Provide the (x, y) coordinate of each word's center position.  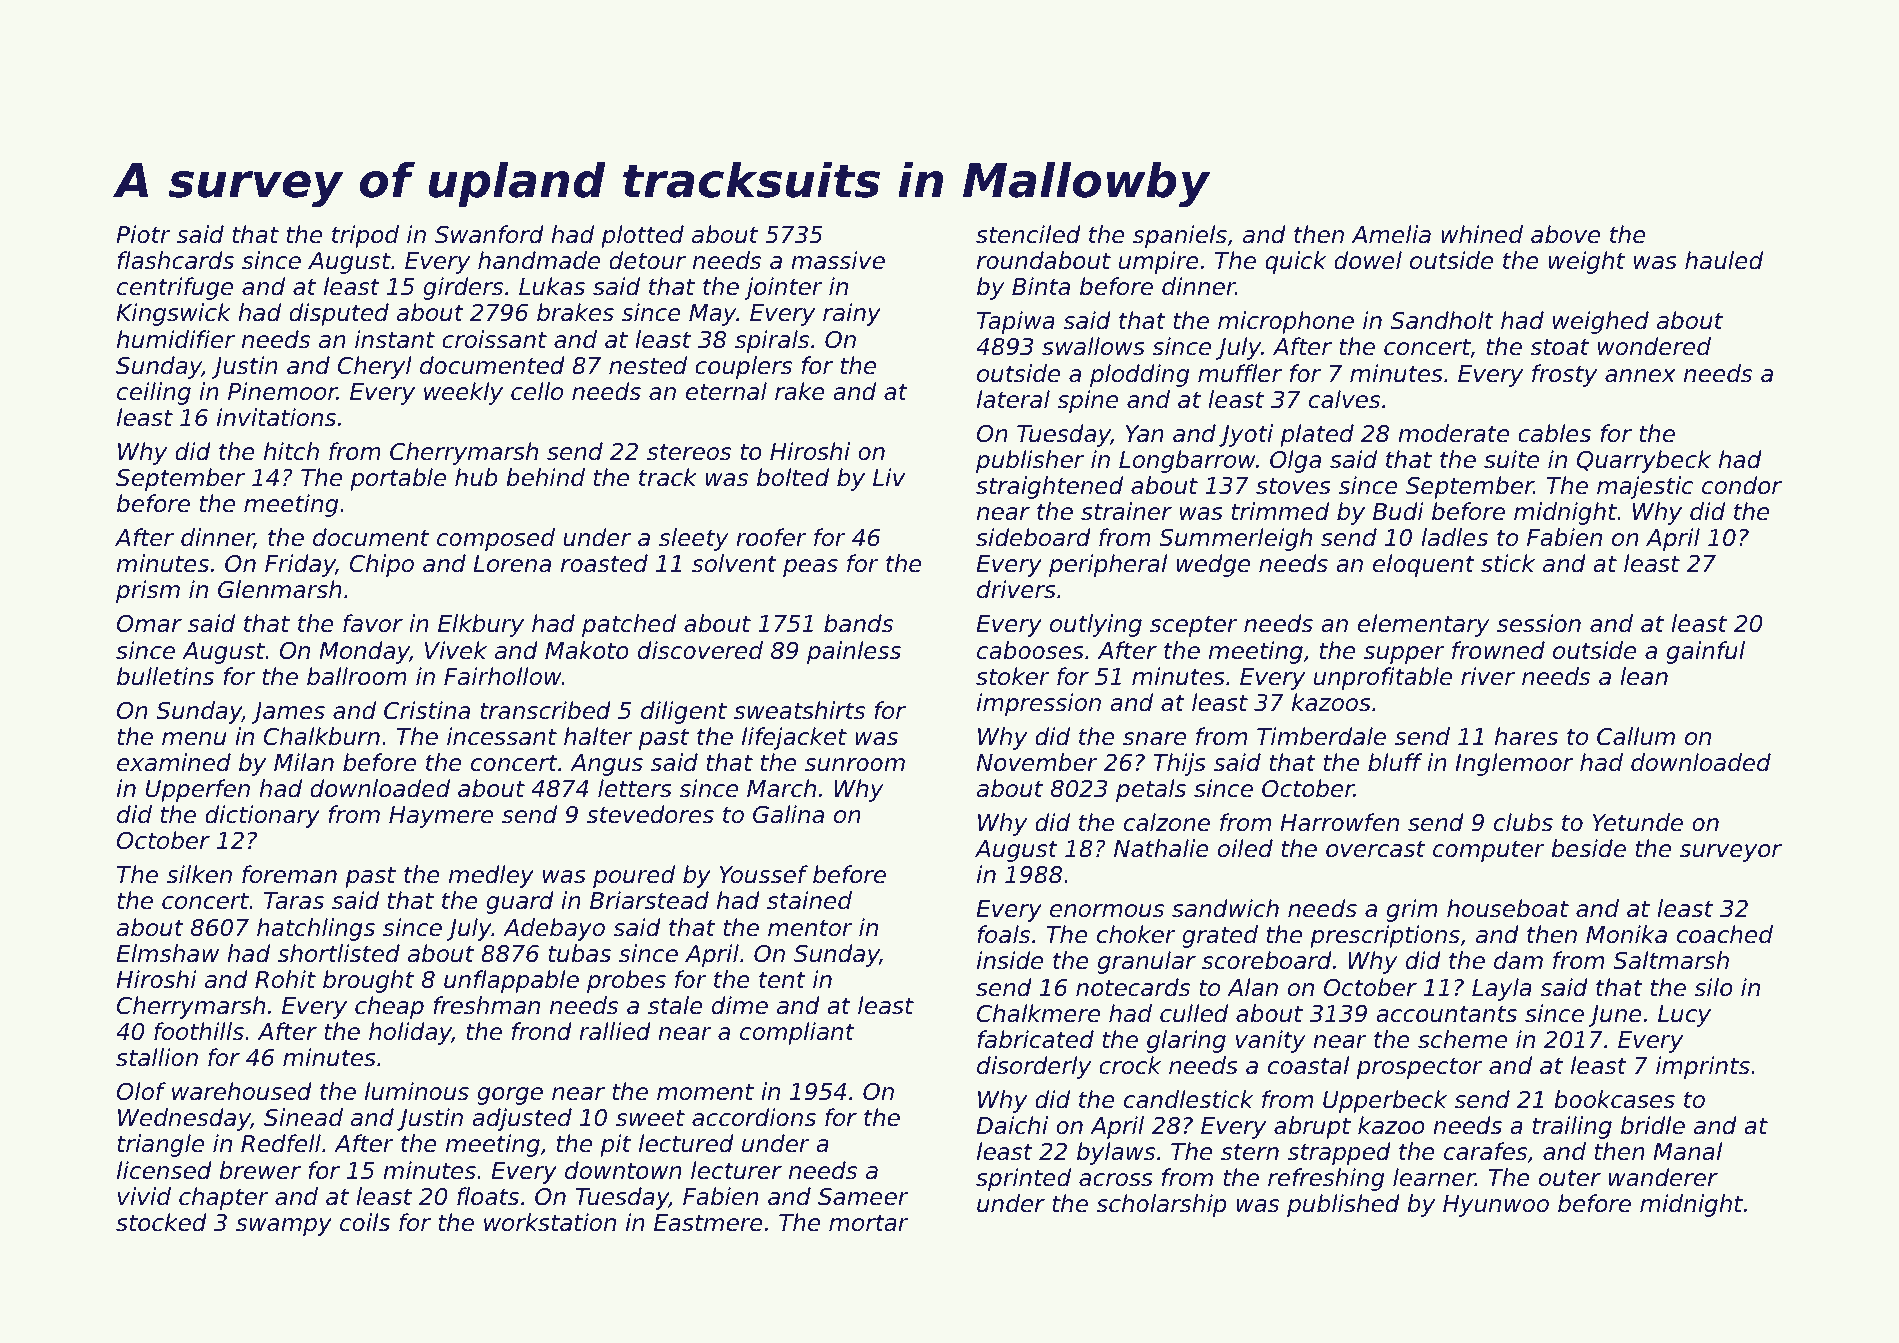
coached (1725, 934)
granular (1147, 962)
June (1615, 1016)
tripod (365, 236)
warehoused (242, 1091)
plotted (642, 236)
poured (634, 876)
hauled (1724, 260)
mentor (810, 928)
